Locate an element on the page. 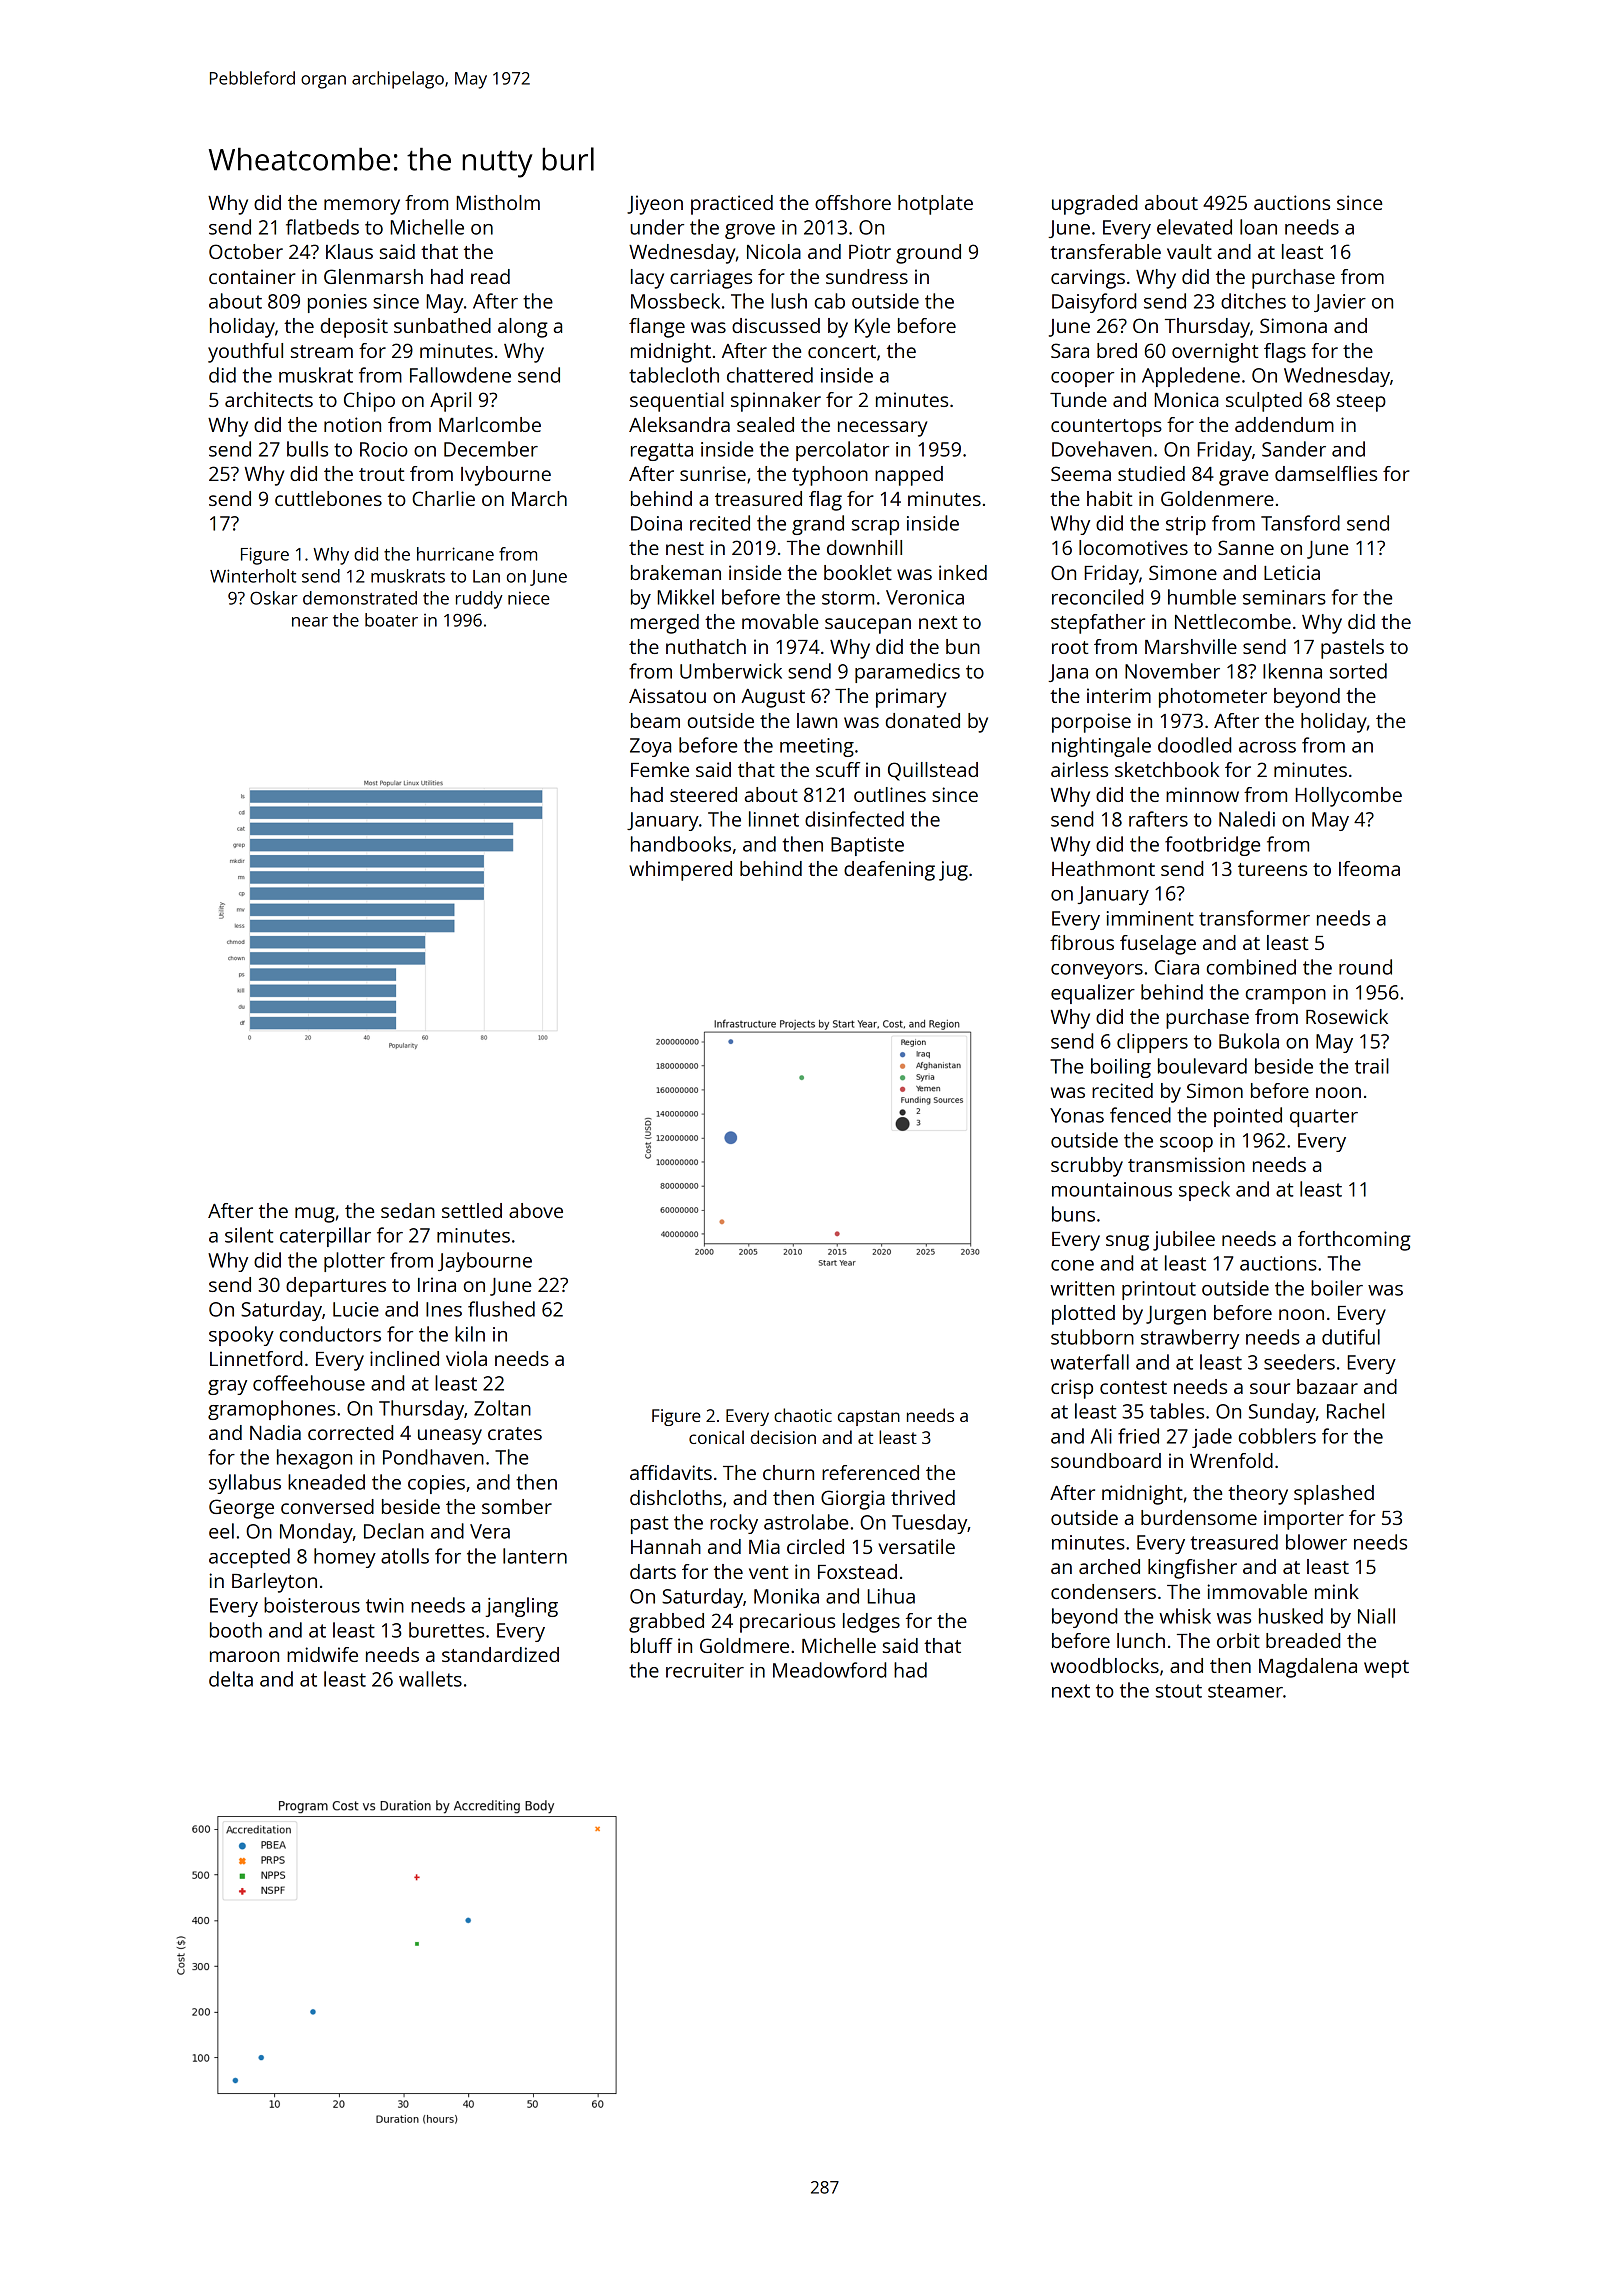 The image size is (1620, 2292). cobblers is located at coordinates (1277, 1436).
